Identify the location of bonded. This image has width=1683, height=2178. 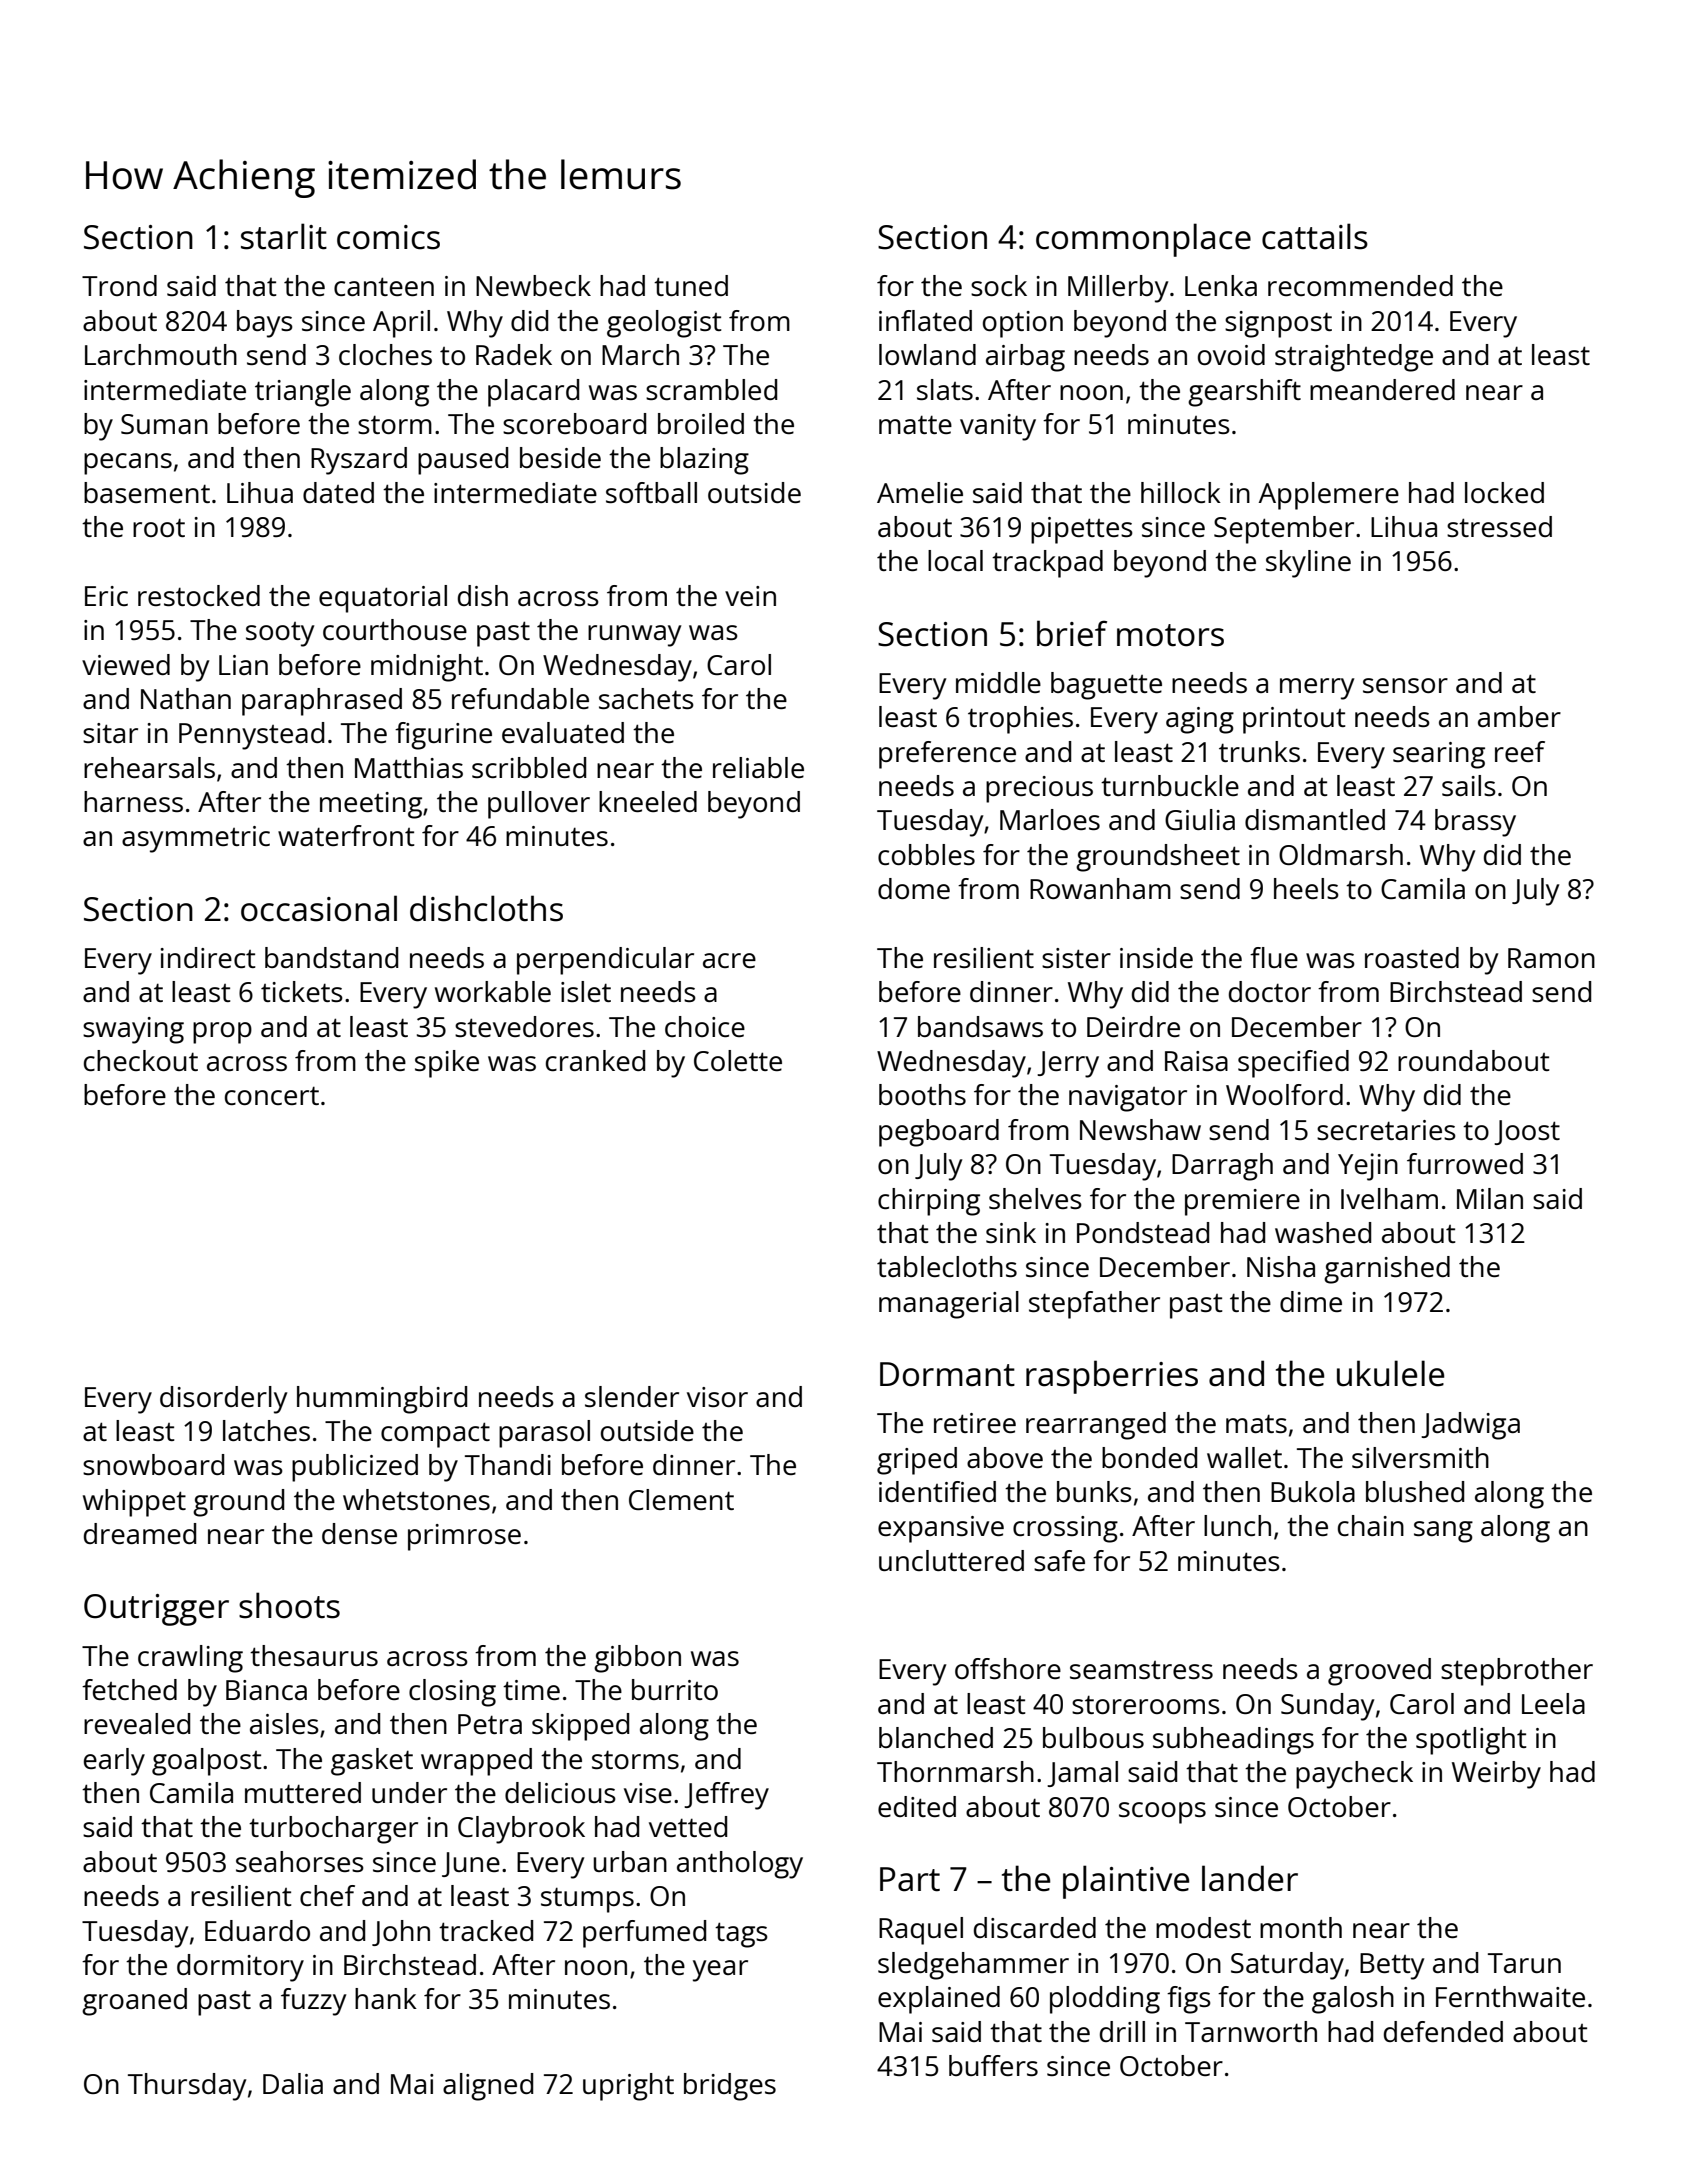
(1149, 1457).
